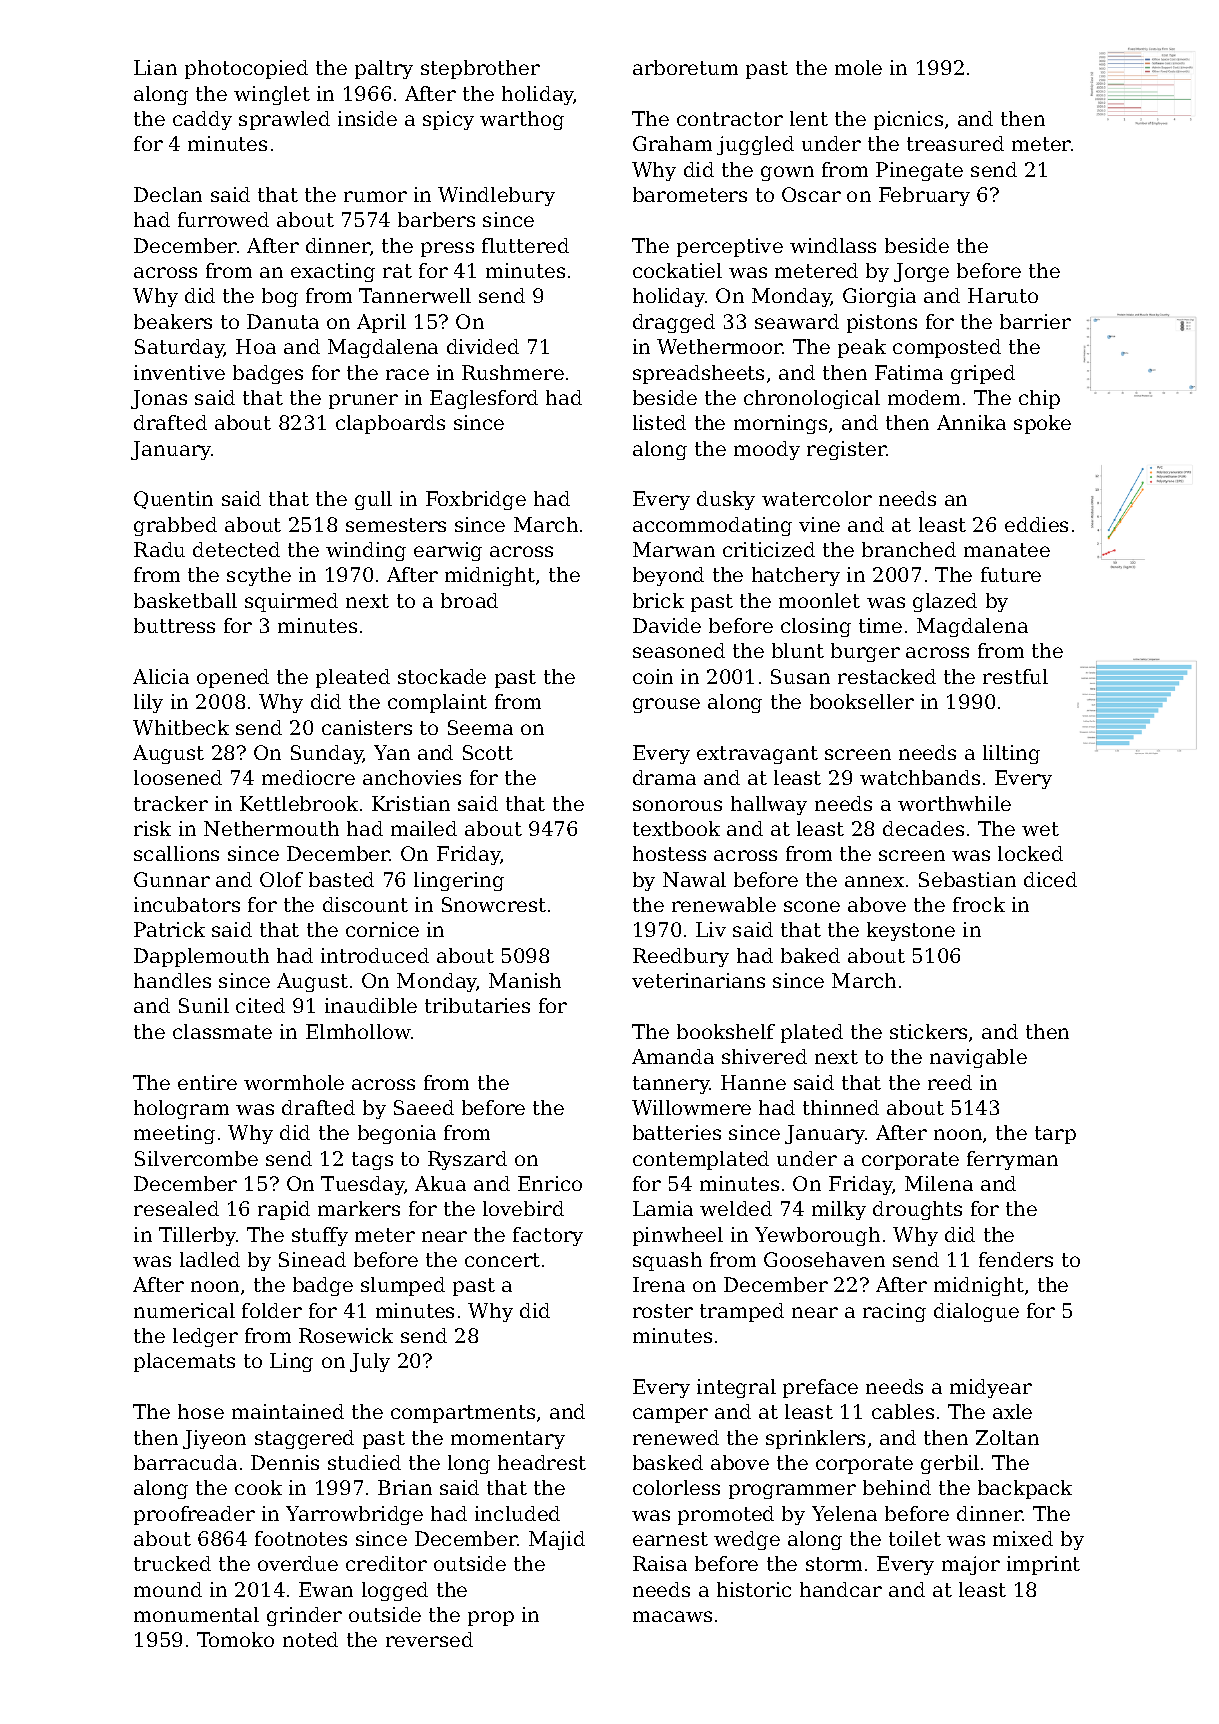 The height and width of the document is (1724, 1219). Describe the element at coordinates (1011, 754) in the document. I see `lilting` at that location.
